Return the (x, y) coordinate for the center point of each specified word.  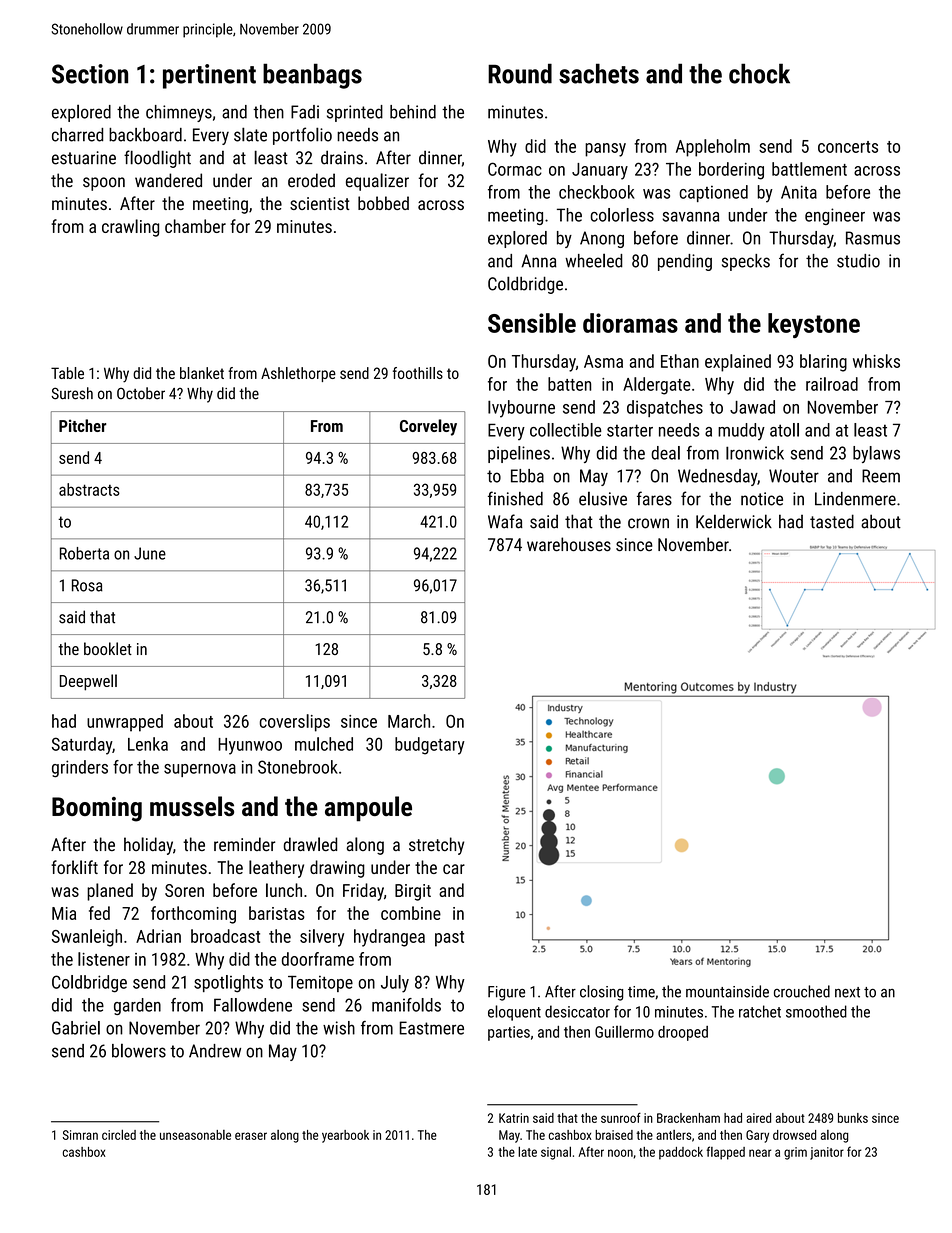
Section (90, 74)
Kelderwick (734, 521)
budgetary (430, 746)
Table (67, 373)
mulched (324, 744)
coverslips (295, 723)
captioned (713, 193)
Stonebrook (298, 767)
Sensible (532, 323)
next (847, 992)
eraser (251, 1136)
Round (520, 73)
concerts (848, 147)
